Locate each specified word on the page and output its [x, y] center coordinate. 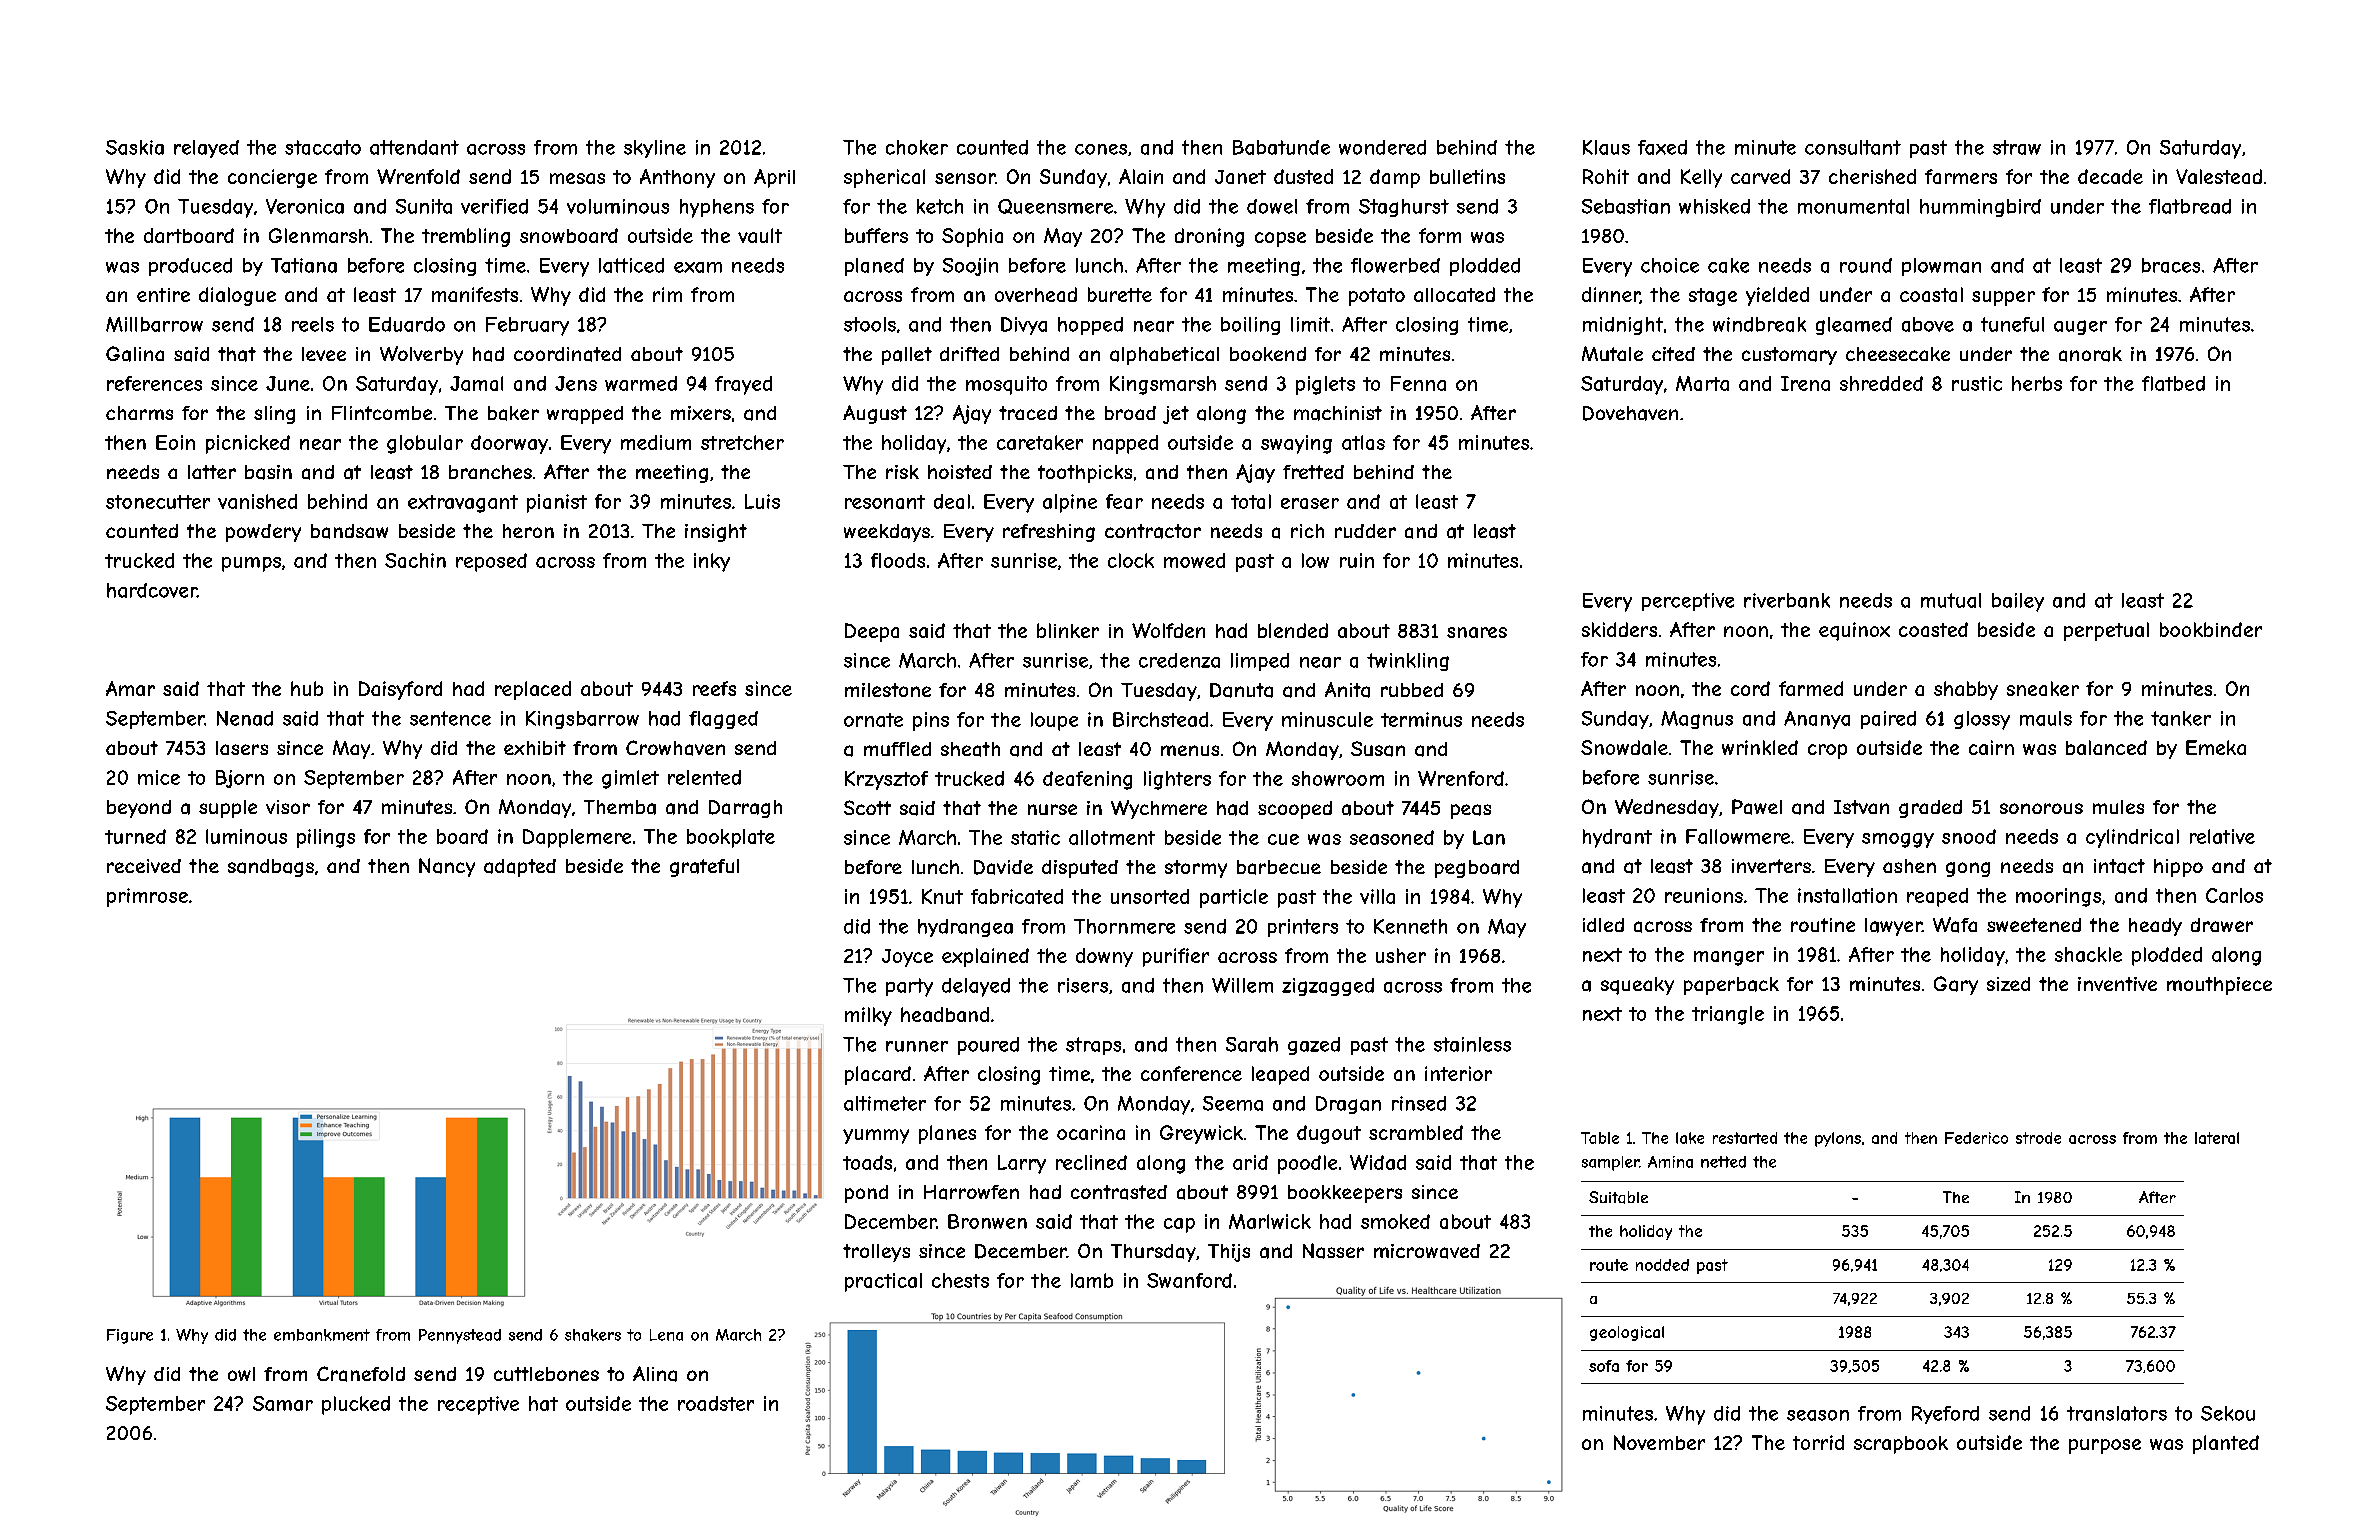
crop [1827, 751]
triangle [1728, 1015]
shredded [1881, 383]
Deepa [872, 632]
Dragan [1348, 1105]
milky [868, 1016]
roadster [716, 1403]
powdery [263, 533]
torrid [1818, 1442]
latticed [631, 265]
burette [1120, 294]
